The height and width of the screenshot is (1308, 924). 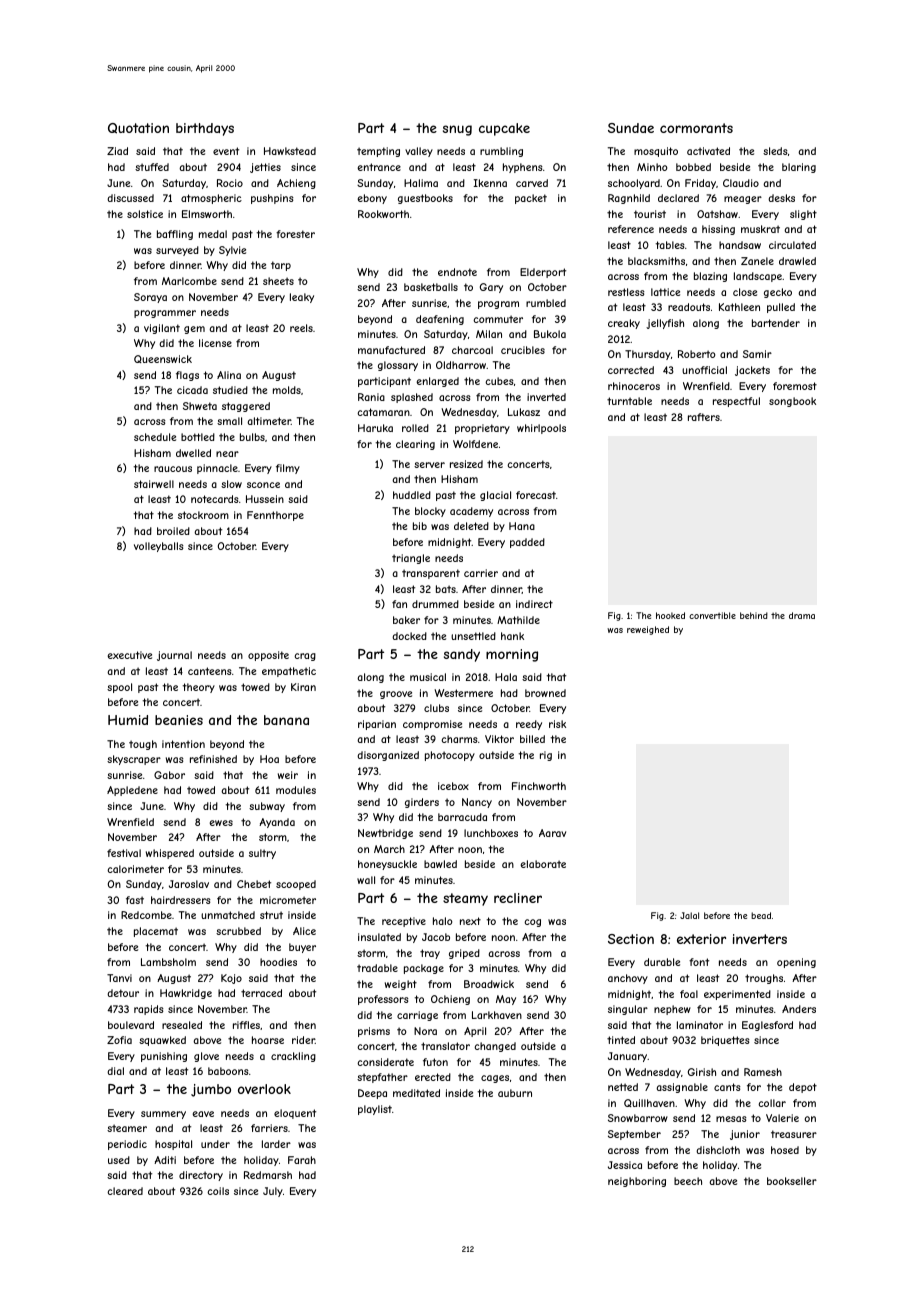 I want to click on Jalal, so click(x=689, y=915).
